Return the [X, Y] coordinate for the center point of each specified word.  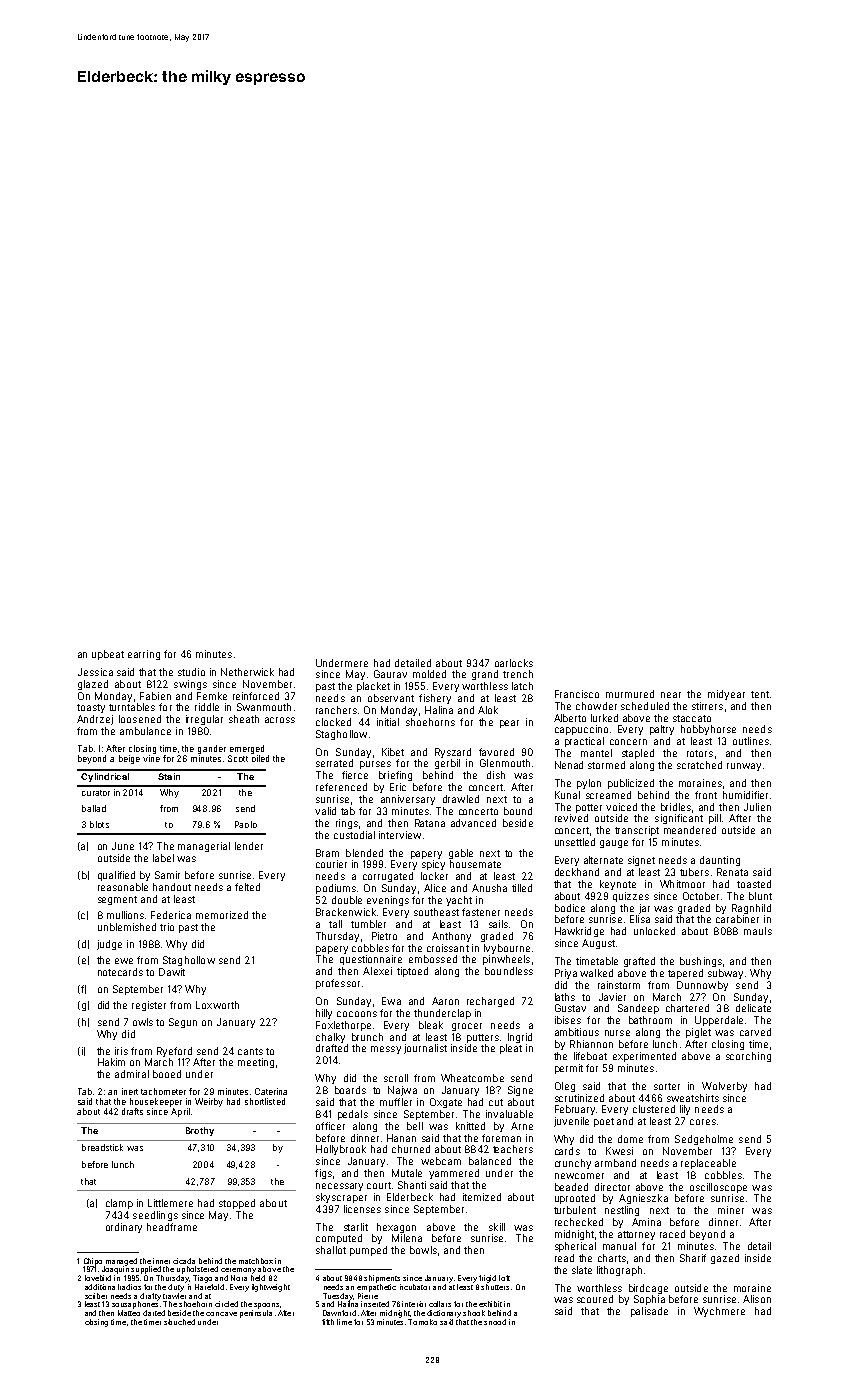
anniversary [408, 800]
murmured [630, 694]
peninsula [256, 1314]
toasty [91, 708]
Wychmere [719, 1312]
